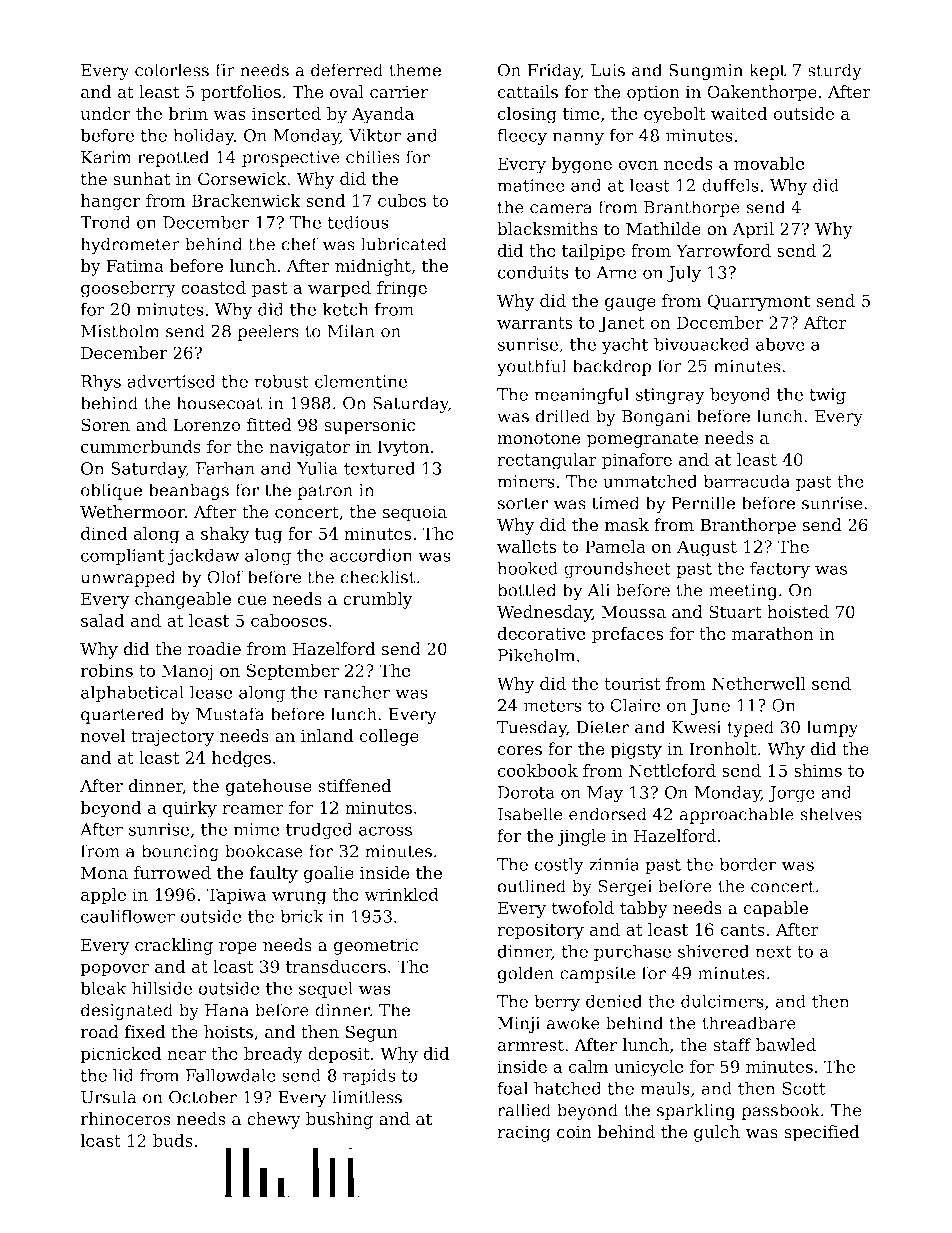  Describe the element at coordinates (404, 244) in the screenshot. I see `lubricated` at that location.
